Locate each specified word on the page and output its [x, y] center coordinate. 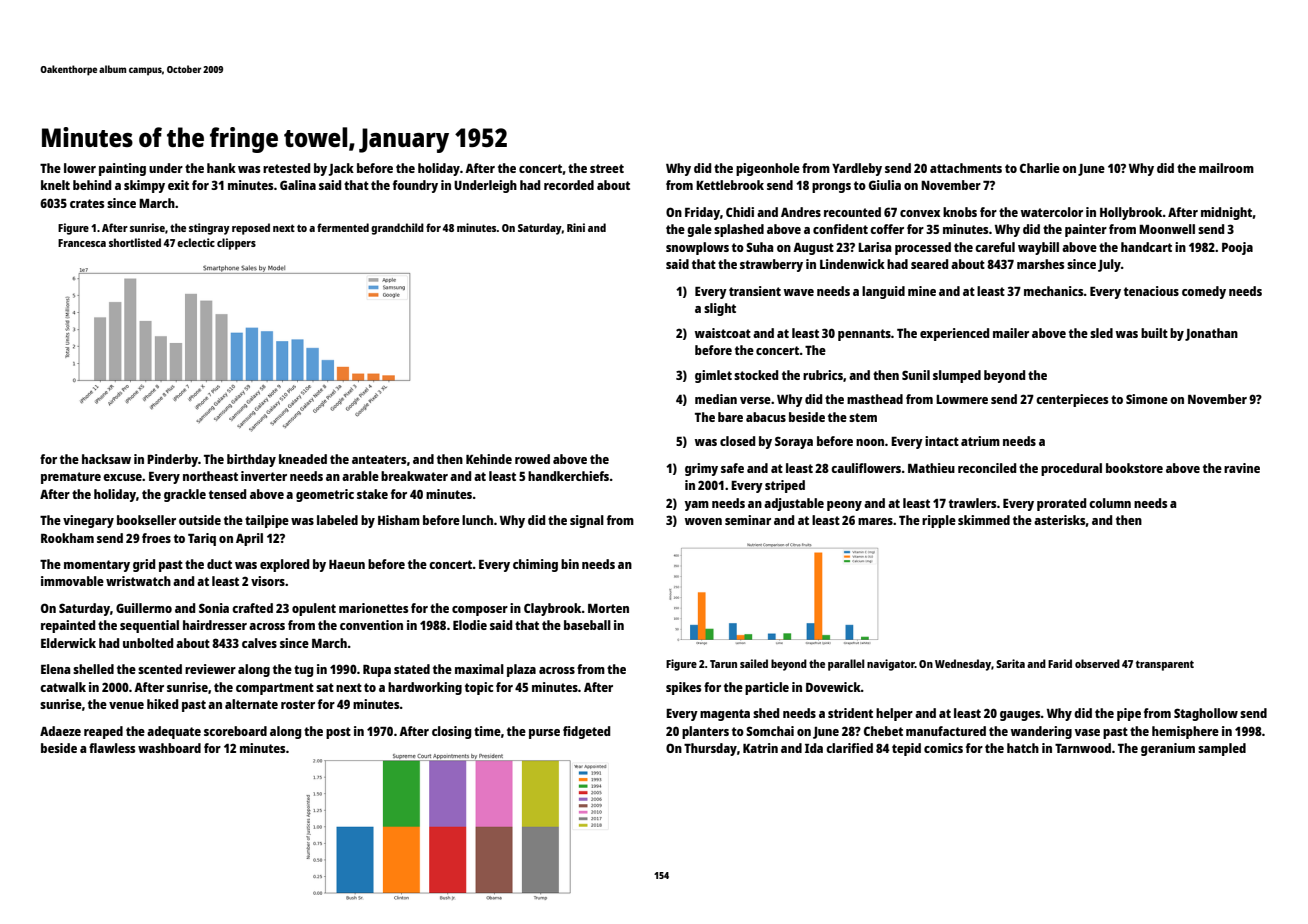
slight [720, 309]
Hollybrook [1131, 213]
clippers [236, 244]
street [607, 168]
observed [1097, 663]
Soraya [794, 442]
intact [942, 441]
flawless [112, 748]
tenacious [1151, 291]
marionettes [373, 608]
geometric [325, 495]
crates [87, 203]
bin [570, 564]
